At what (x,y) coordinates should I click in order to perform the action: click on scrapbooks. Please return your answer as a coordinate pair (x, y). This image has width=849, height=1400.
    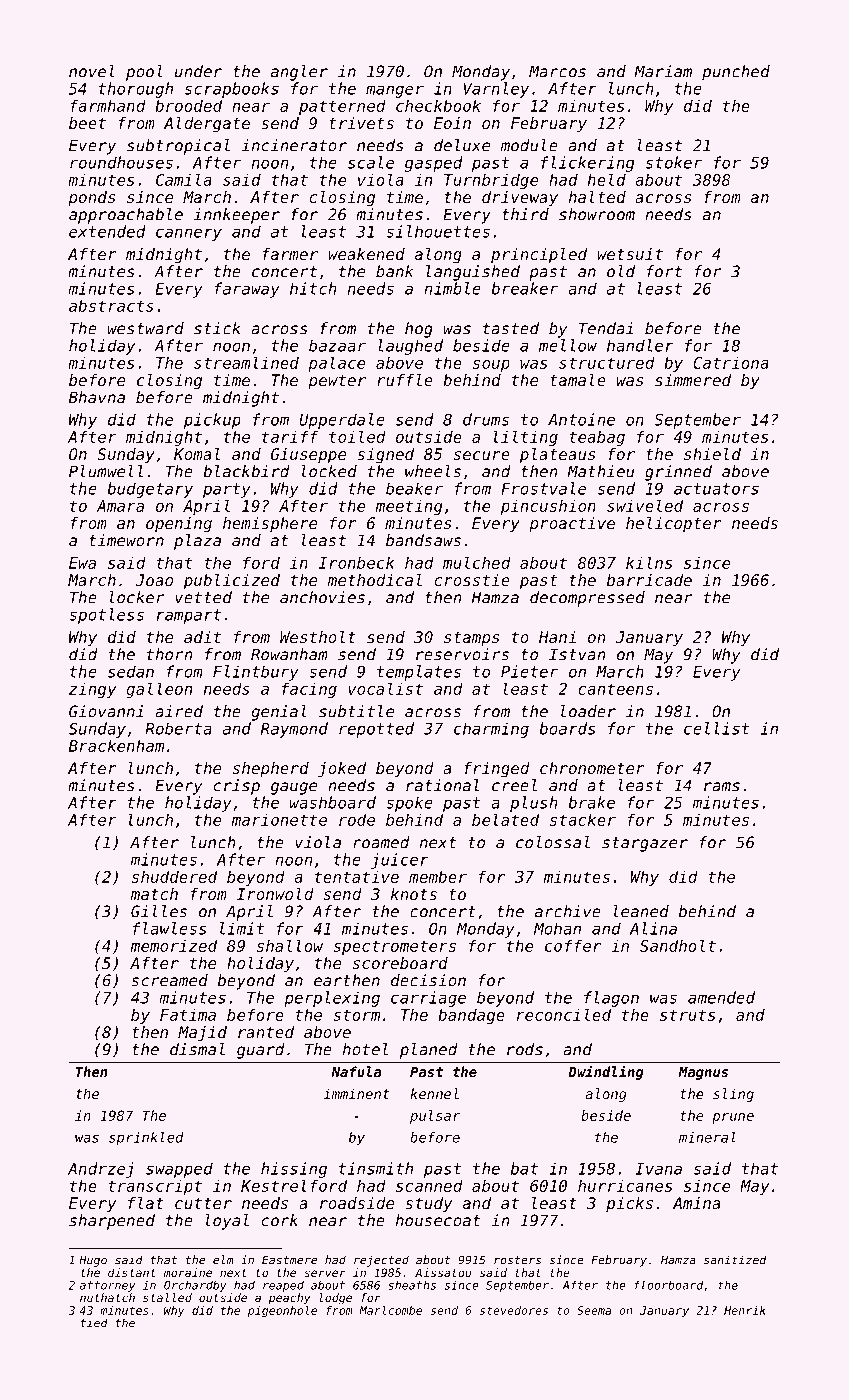
    Looking at the image, I should click on (232, 90).
